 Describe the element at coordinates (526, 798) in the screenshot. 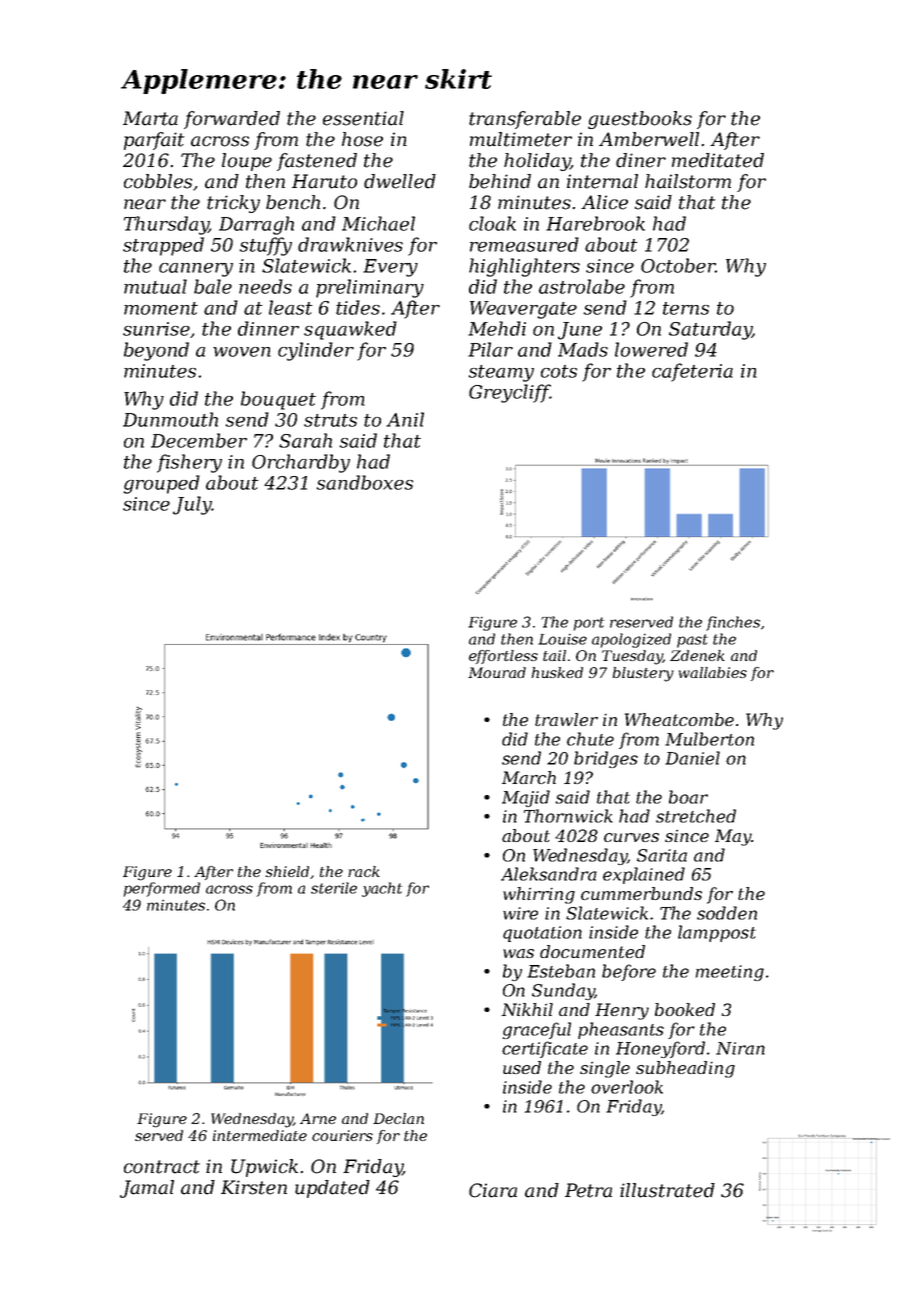

I see `Majid` at that location.
